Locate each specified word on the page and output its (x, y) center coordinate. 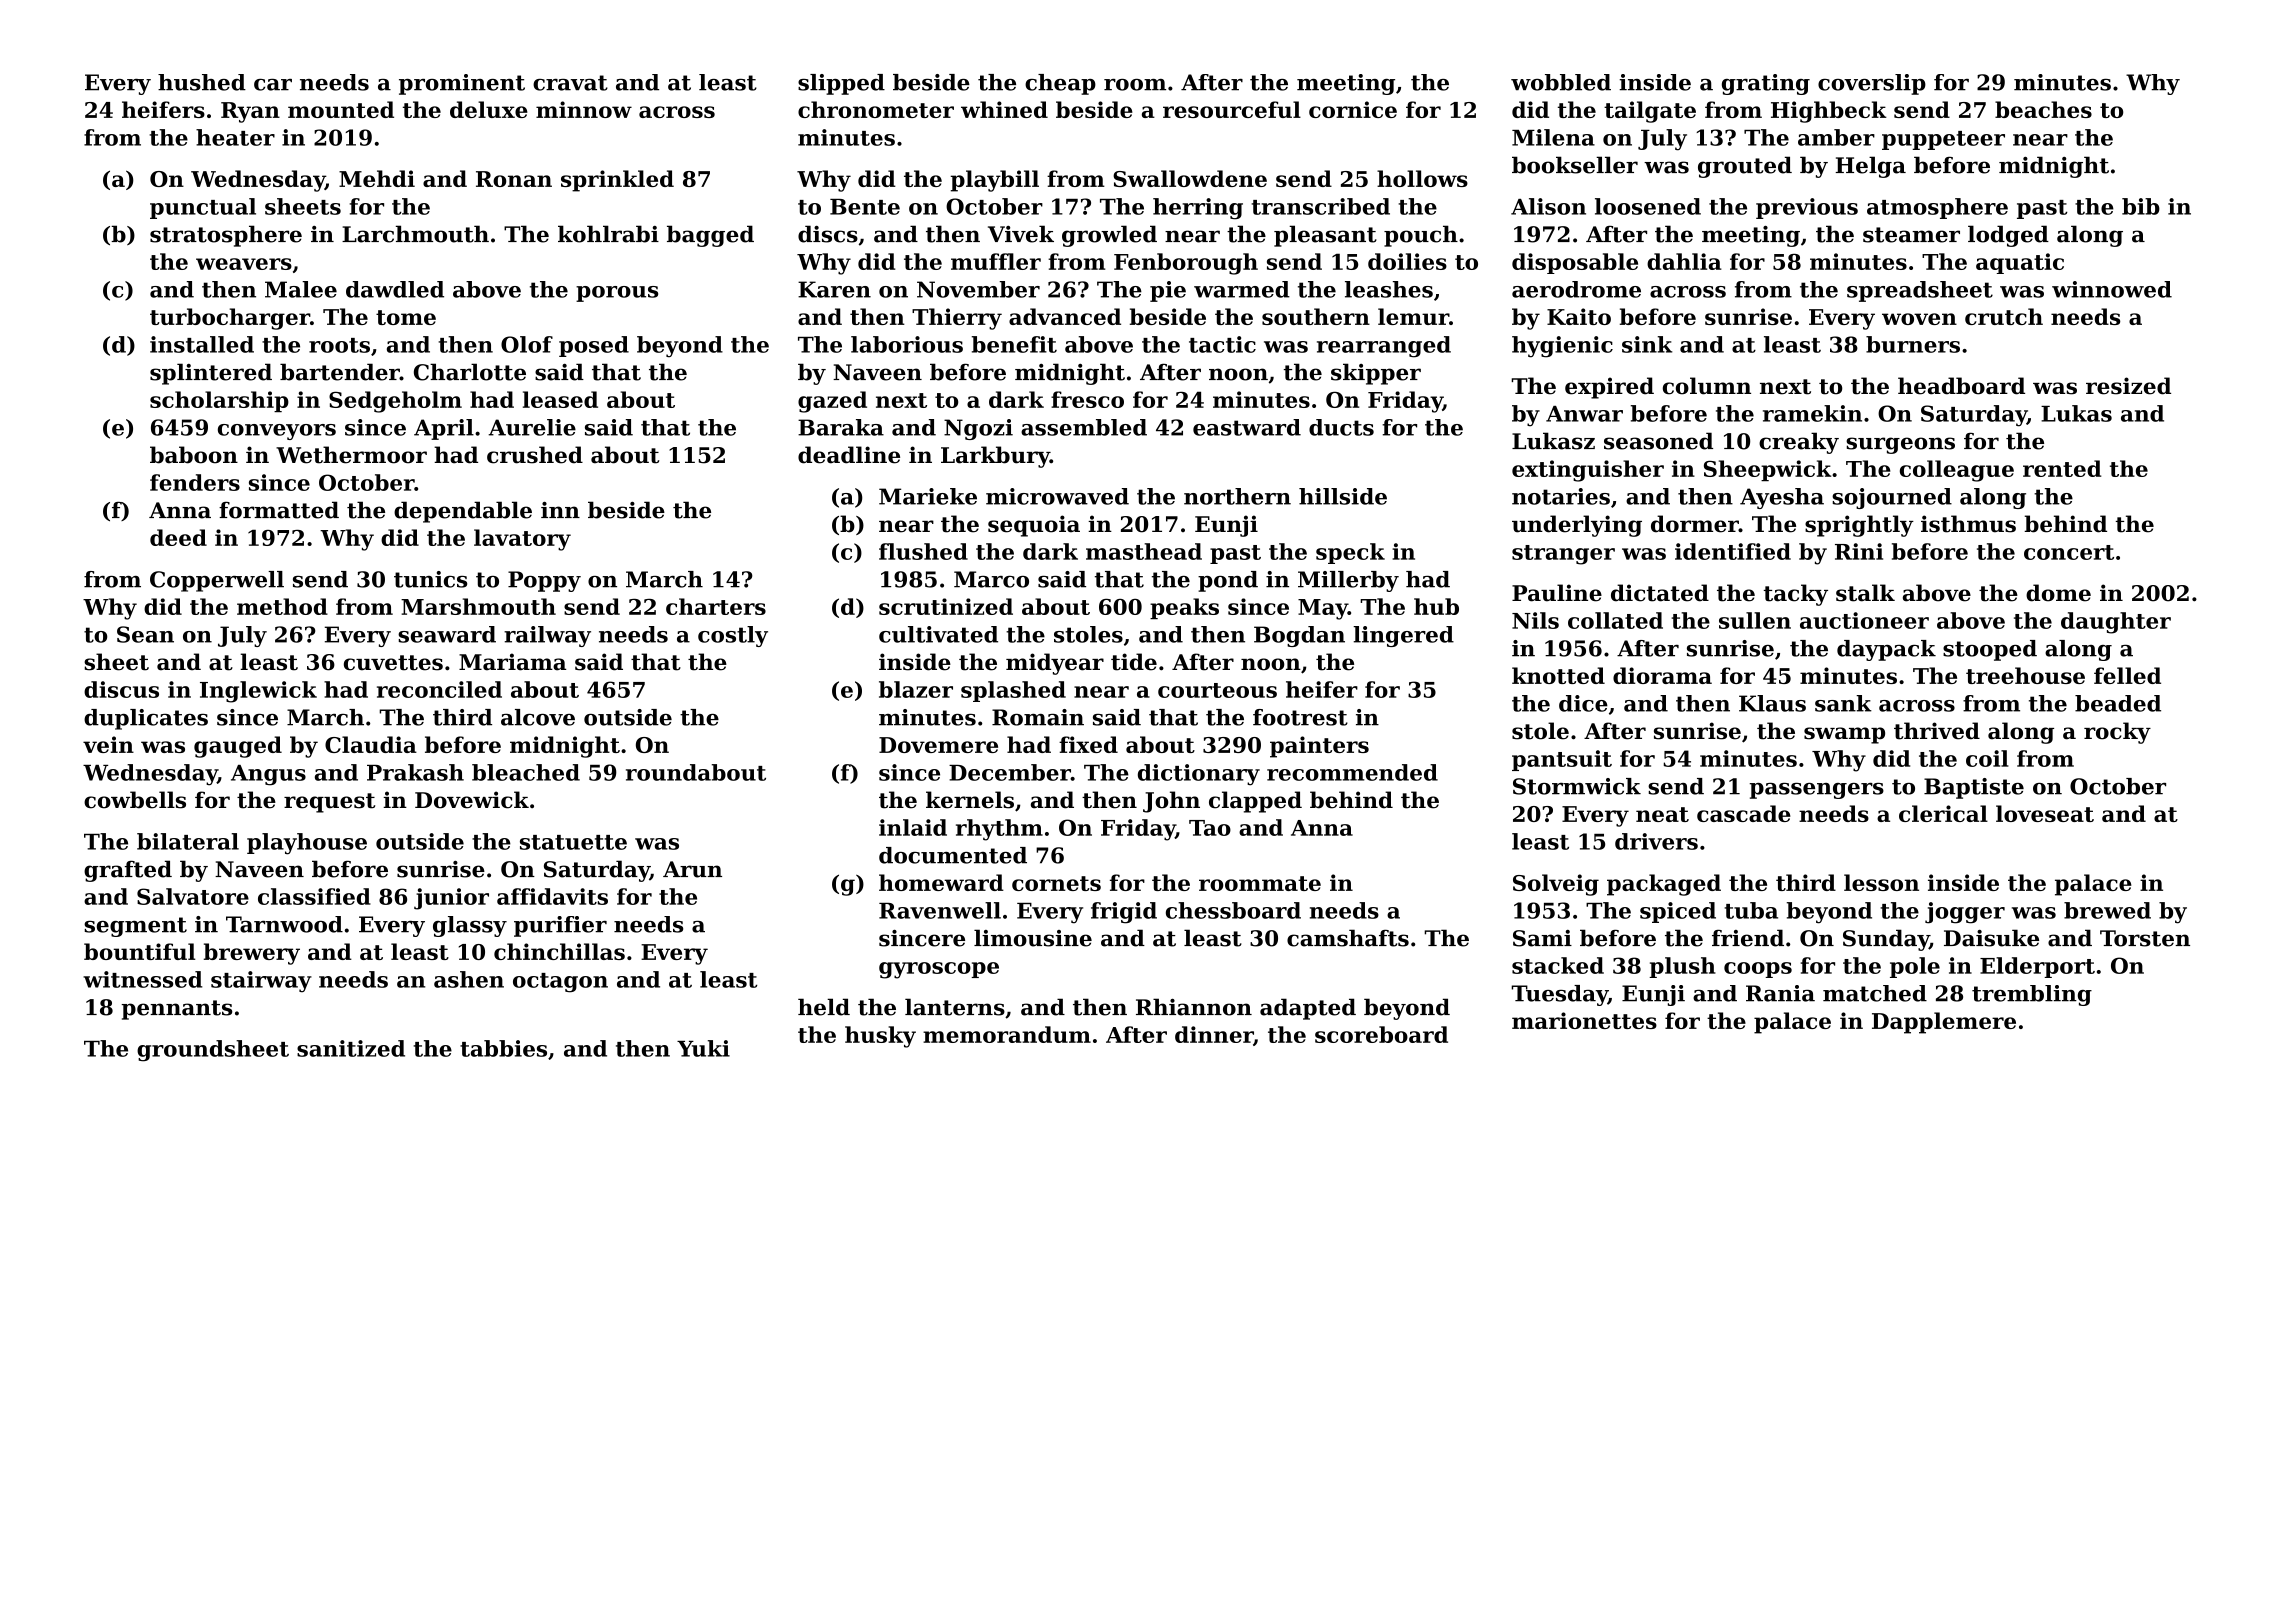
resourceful (1232, 109)
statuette (573, 842)
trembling (2032, 995)
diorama (1662, 675)
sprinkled (617, 181)
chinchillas (559, 951)
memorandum (1007, 1034)
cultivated (938, 634)
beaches (2043, 109)
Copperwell (217, 581)
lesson (1881, 882)
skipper (1376, 374)
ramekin (1812, 413)
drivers (1656, 841)
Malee (301, 289)
